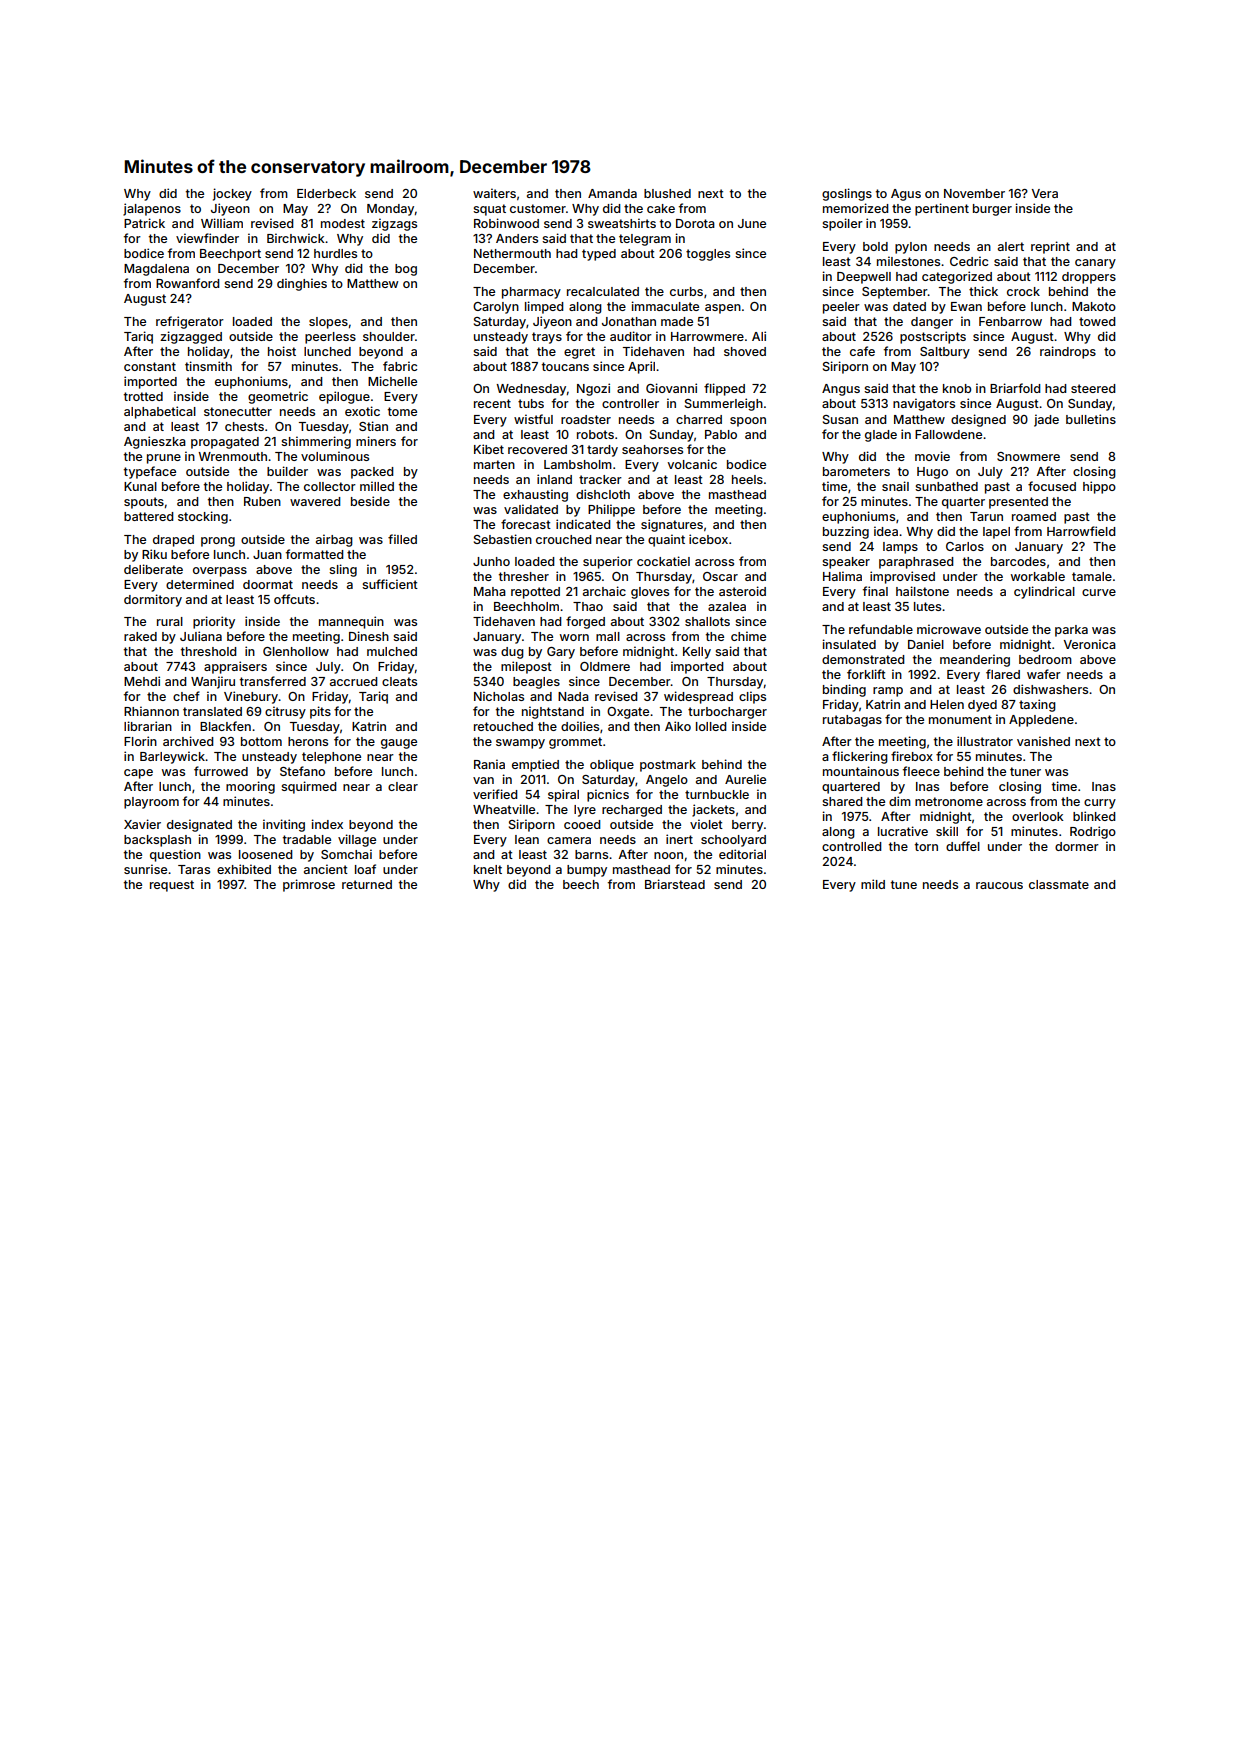 Image resolution: width=1240 pixels, height=1754 pixels. Describe the element at coordinates (296, 238) in the screenshot. I see `Birchwick` at that location.
